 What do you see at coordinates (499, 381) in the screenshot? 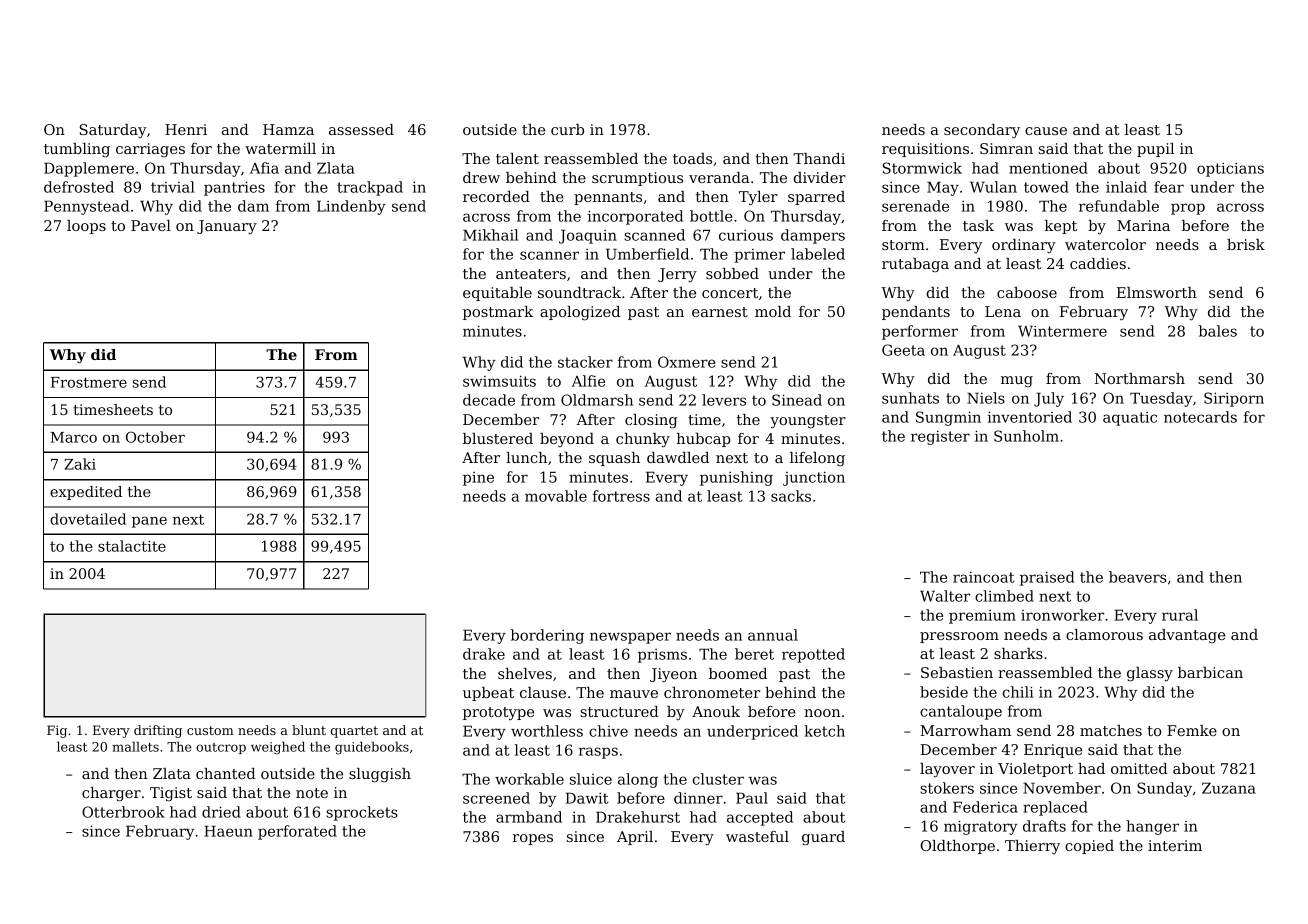
I see `swimsuits` at bounding box center [499, 381].
